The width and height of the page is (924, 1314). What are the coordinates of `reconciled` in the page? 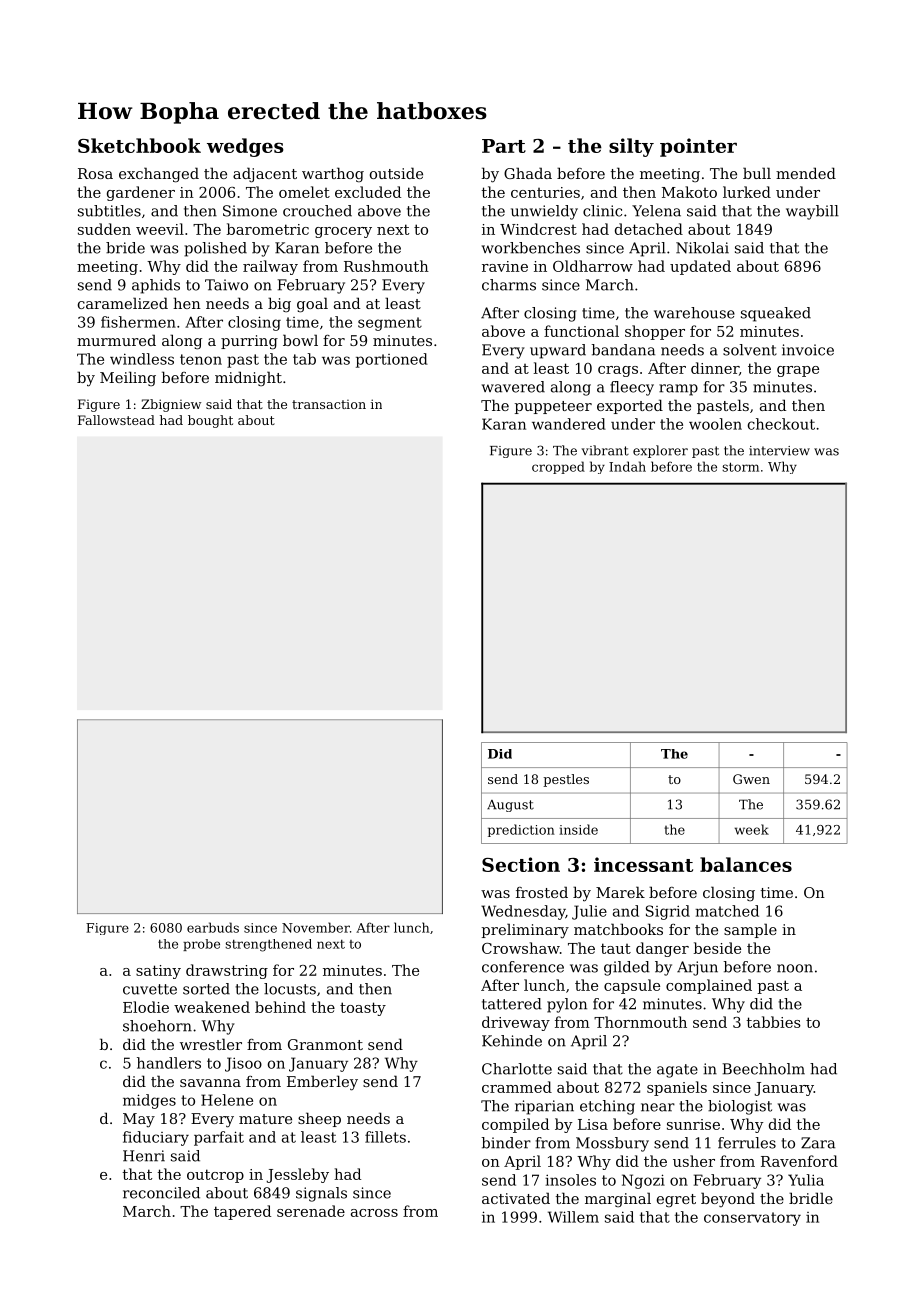 It's located at (161, 1193).
